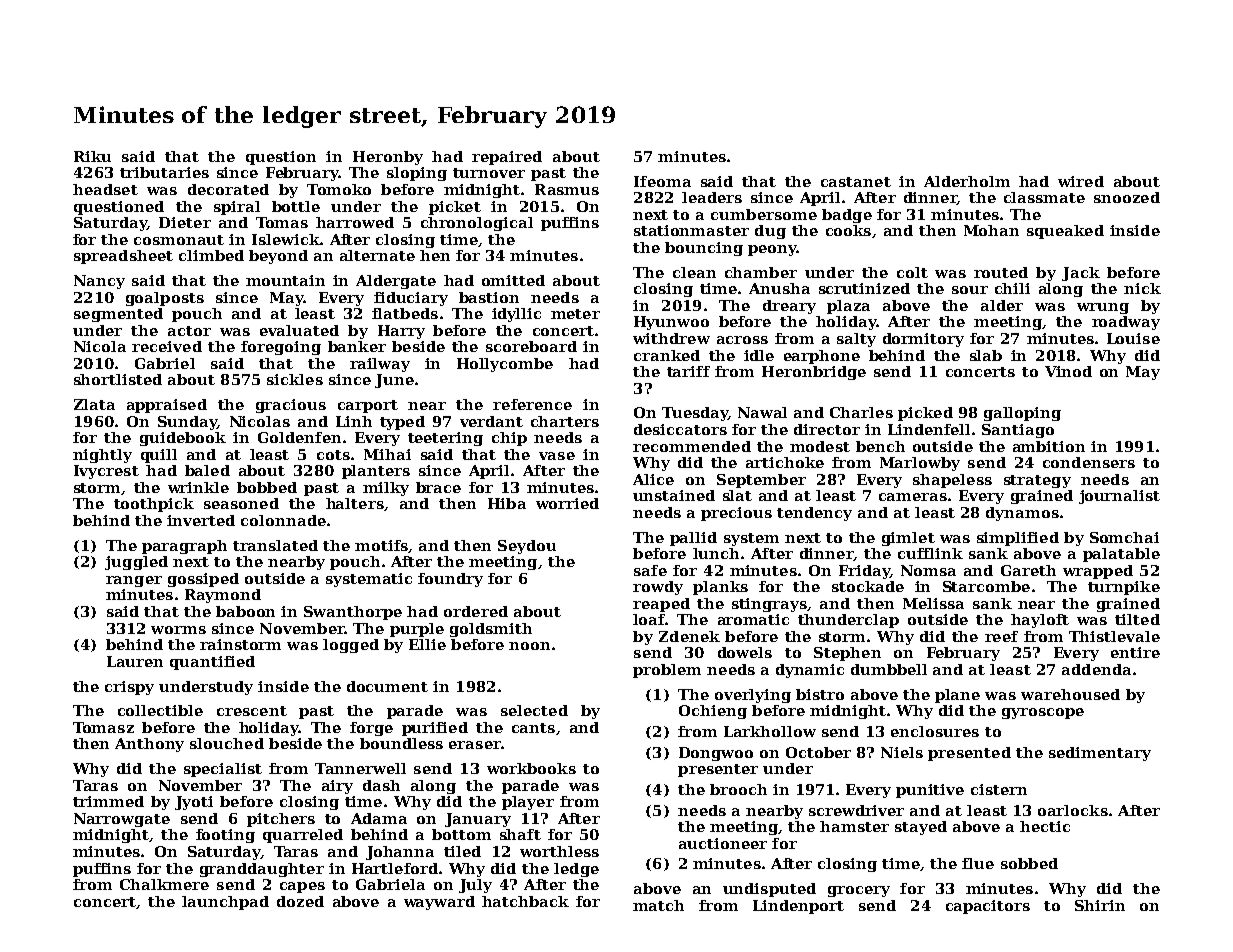 The image size is (1233, 952). Describe the element at coordinates (225, 836) in the screenshot. I see `footing` at that location.
